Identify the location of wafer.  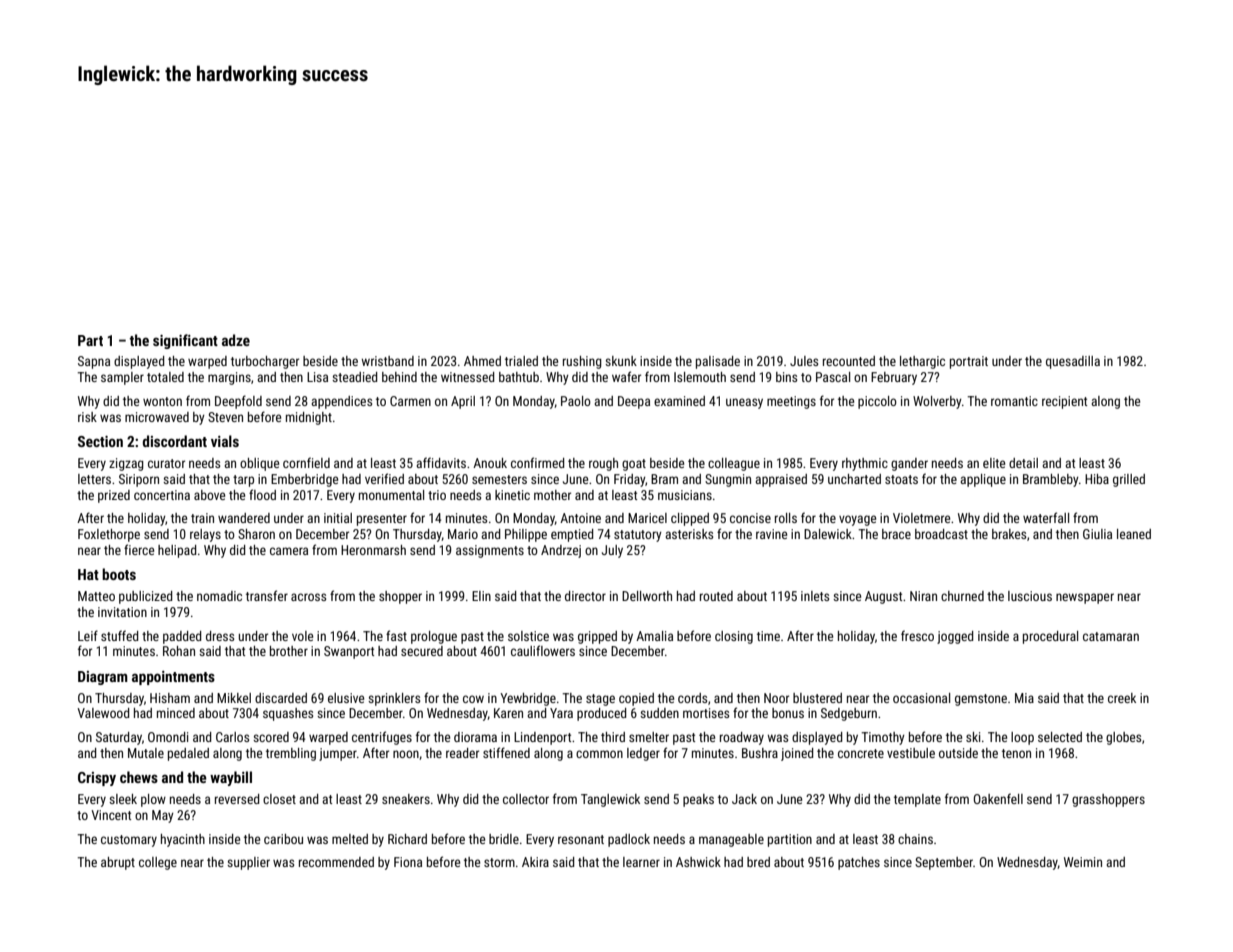
(626, 376).
